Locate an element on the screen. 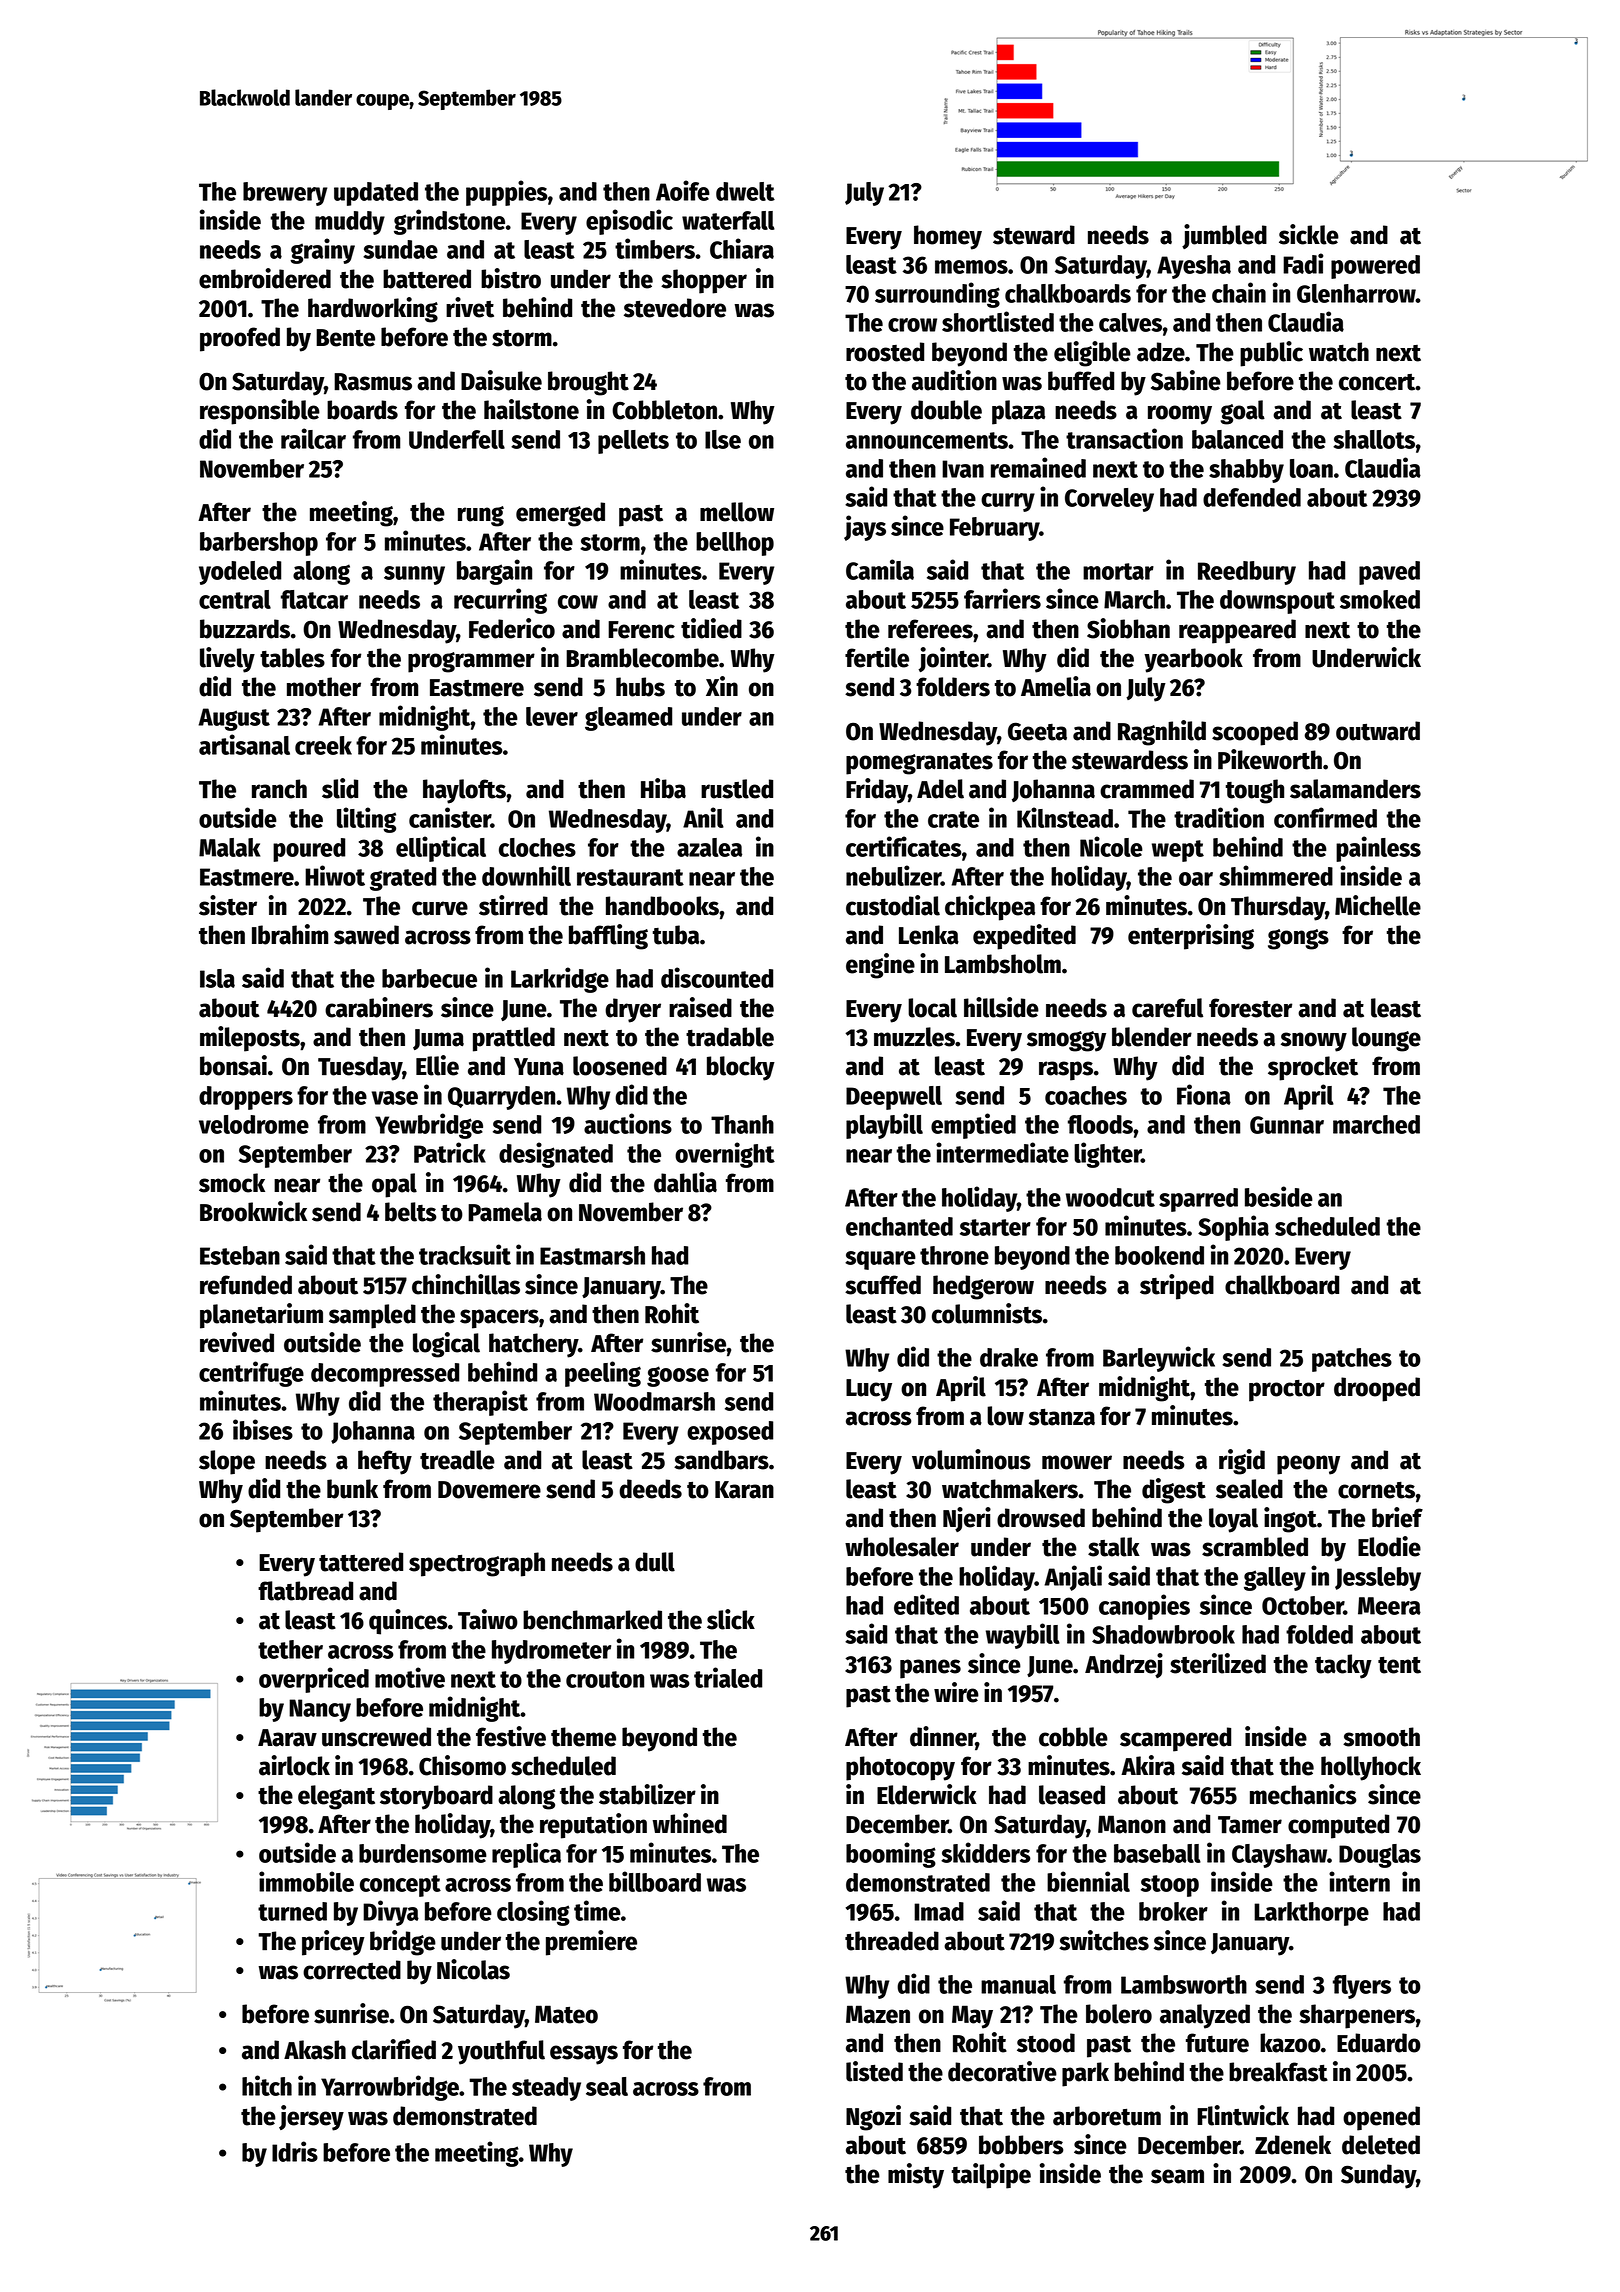 The height and width of the screenshot is (2292, 1620). Karan is located at coordinates (744, 1490).
